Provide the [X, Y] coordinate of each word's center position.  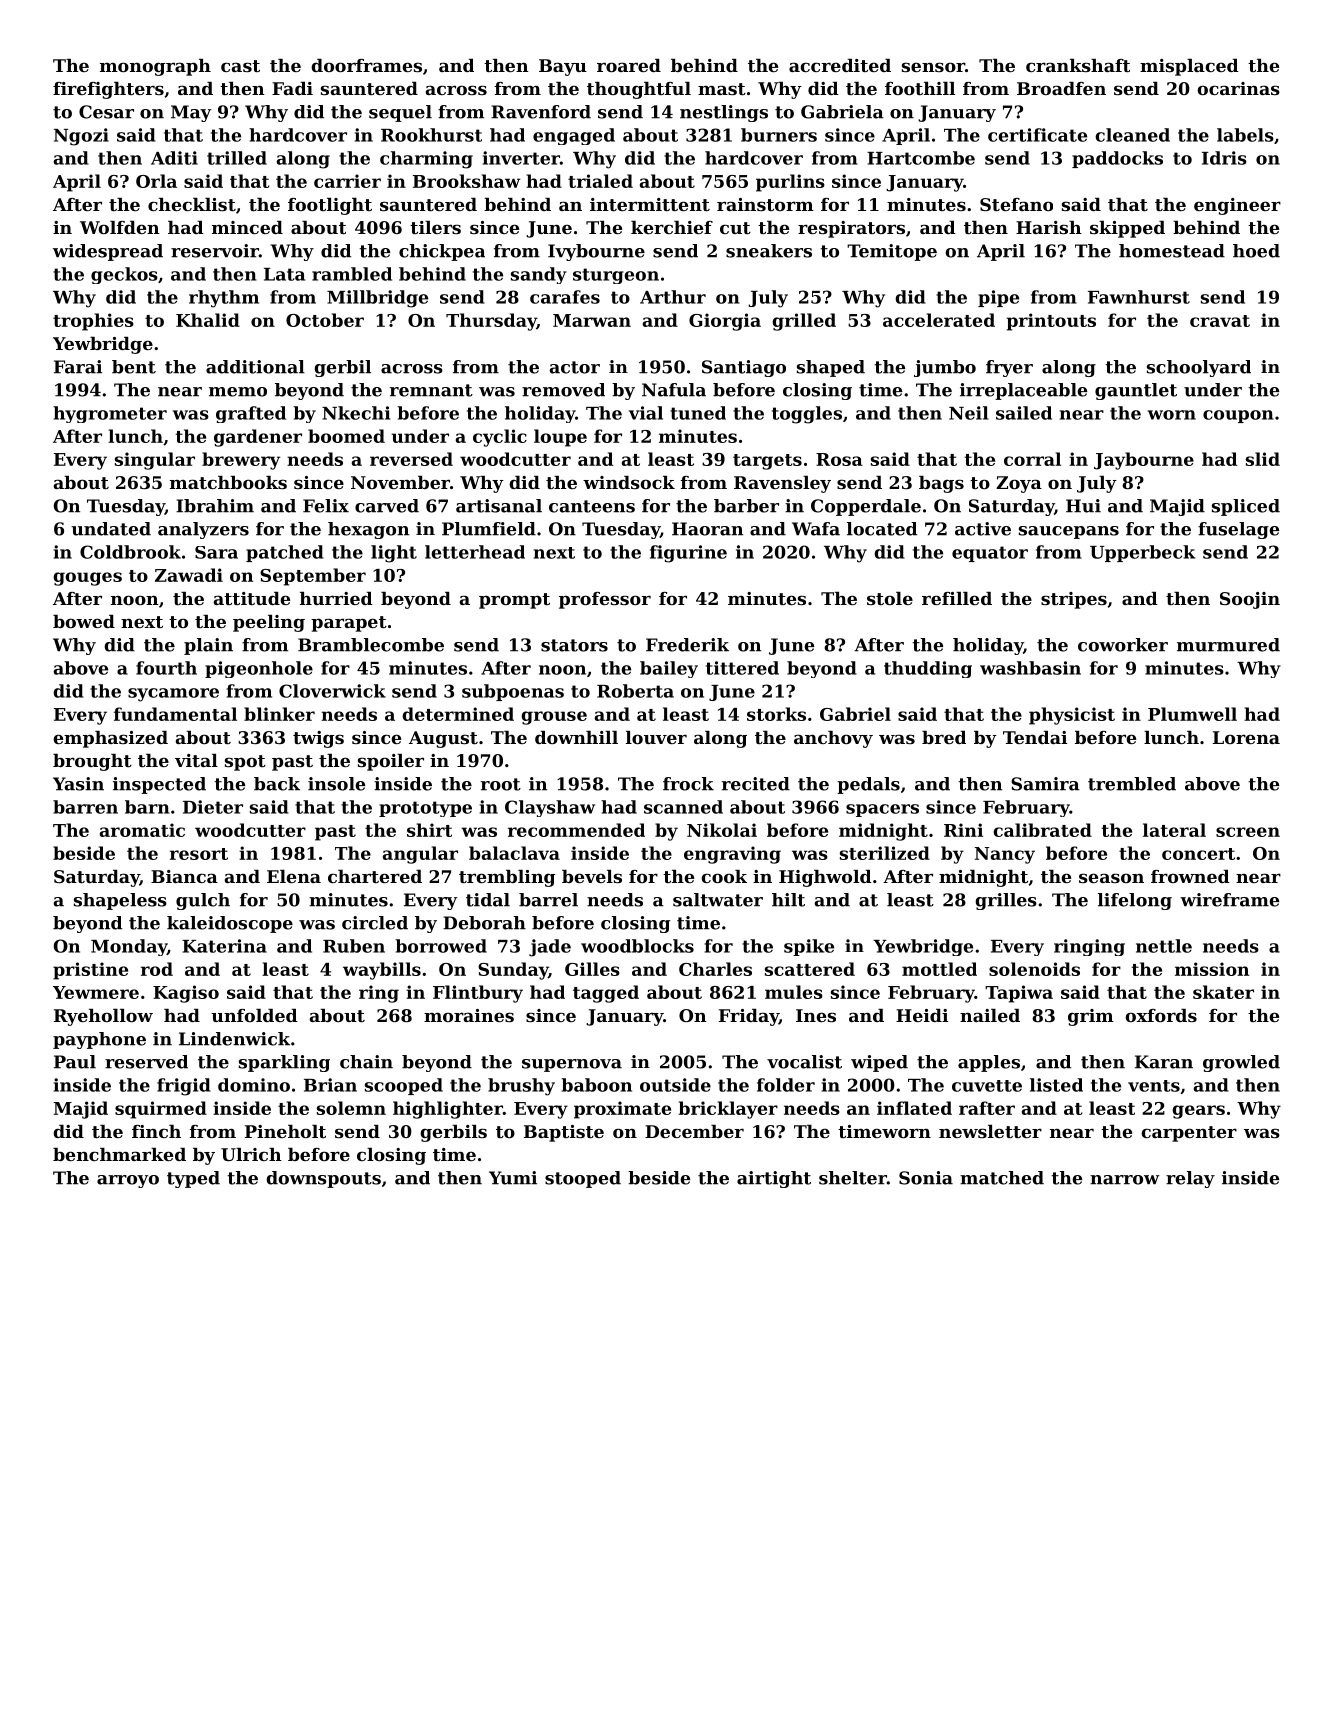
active [983, 529]
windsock [629, 482]
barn [147, 807]
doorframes [366, 65]
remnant [431, 390]
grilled [804, 322]
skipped [1127, 229]
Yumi [513, 1178]
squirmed [161, 1110]
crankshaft [1078, 65]
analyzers [203, 530]
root [501, 784]
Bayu [563, 67]
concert [1198, 854]
